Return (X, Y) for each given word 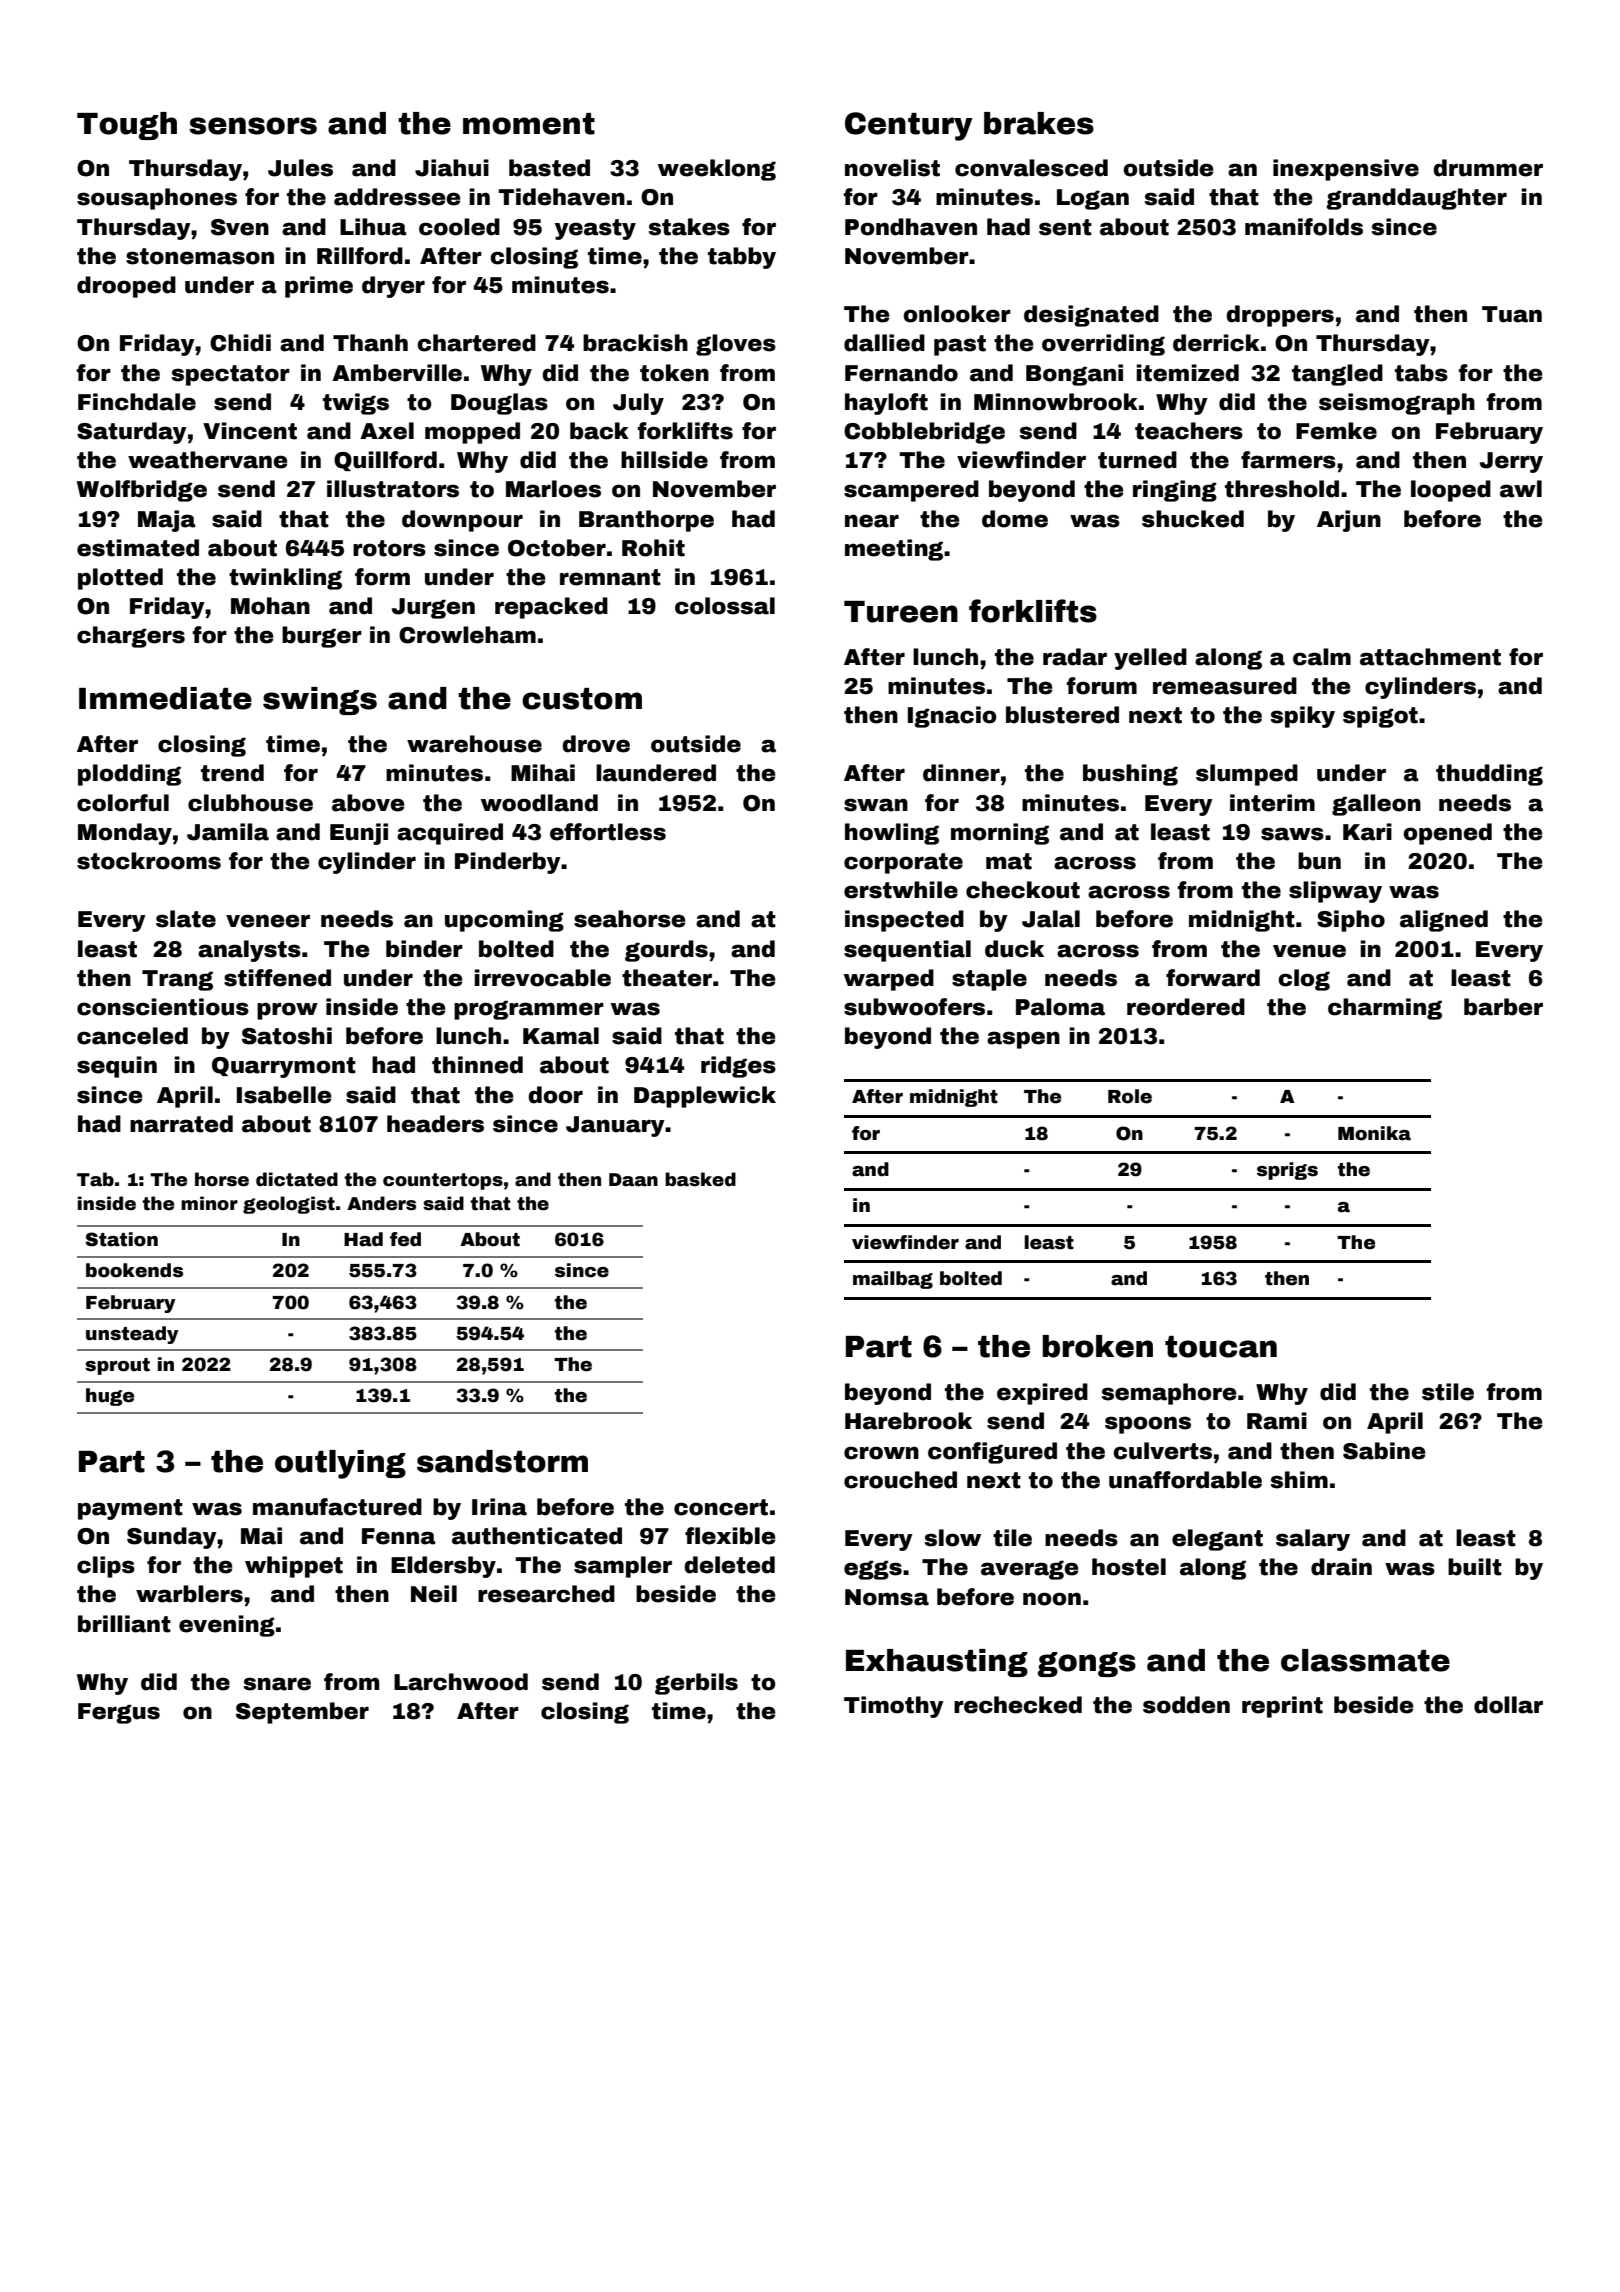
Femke (1336, 431)
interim (1272, 803)
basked (700, 1179)
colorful (123, 803)
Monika (1374, 1133)
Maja (167, 521)
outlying (340, 1464)
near (872, 521)
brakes (1039, 123)
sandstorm (502, 1461)
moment (529, 124)
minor (209, 1203)
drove (596, 744)
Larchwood (461, 1682)
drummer (1488, 168)
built (1475, 1567)
